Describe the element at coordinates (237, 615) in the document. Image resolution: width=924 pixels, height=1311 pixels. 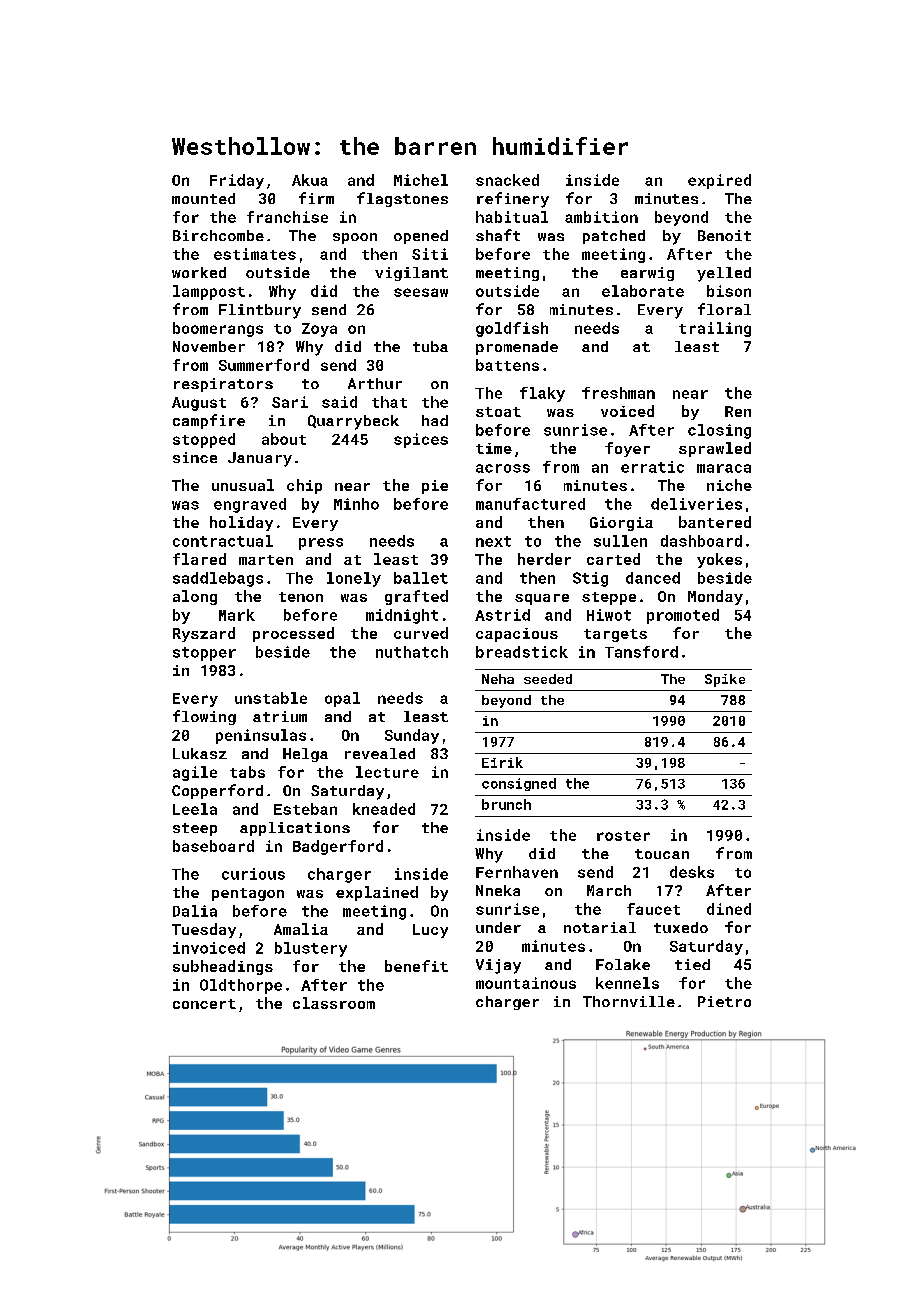
I see `Mark` at that location.
